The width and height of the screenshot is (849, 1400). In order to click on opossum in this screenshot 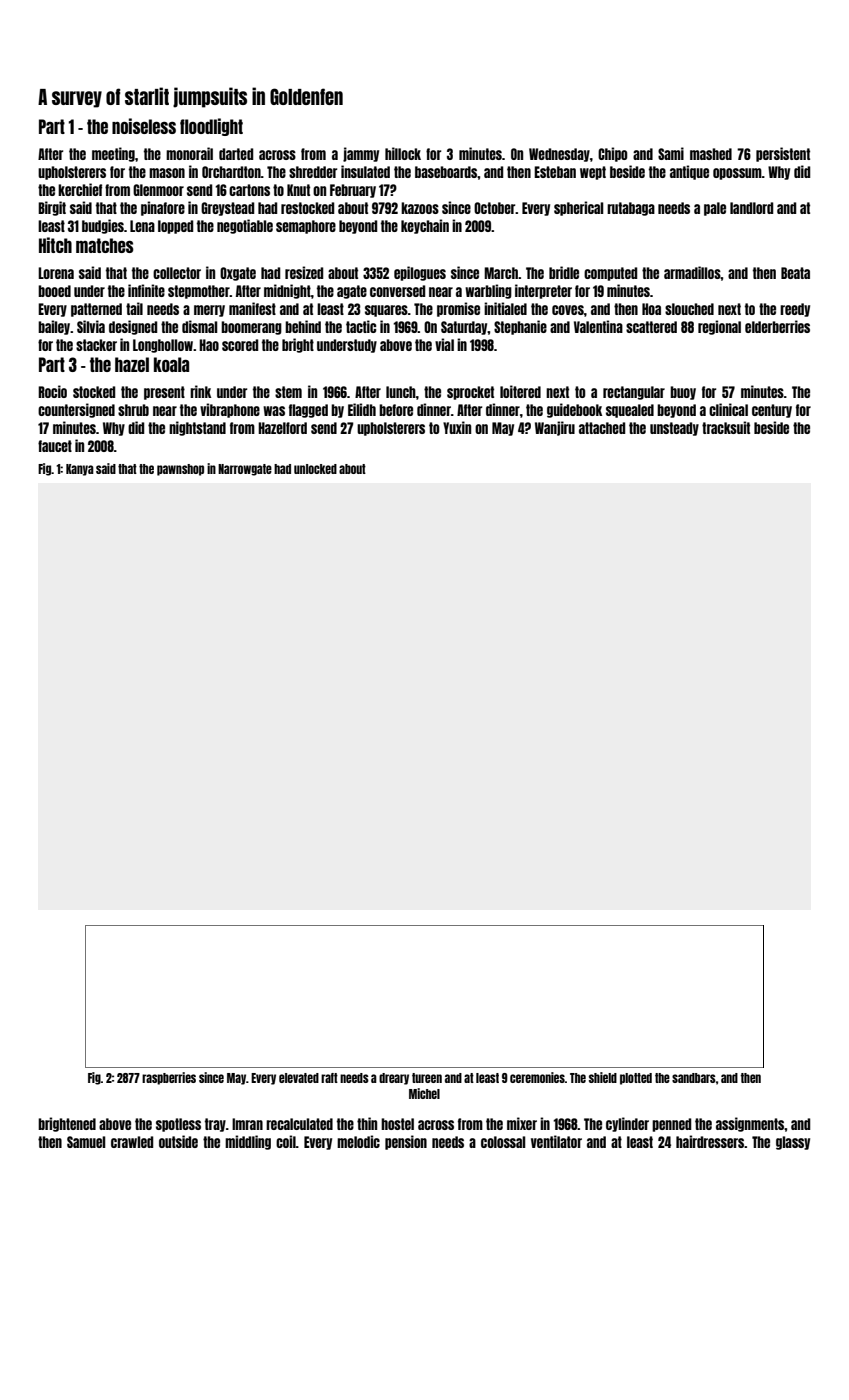, I will do `click(737, 174)`.
